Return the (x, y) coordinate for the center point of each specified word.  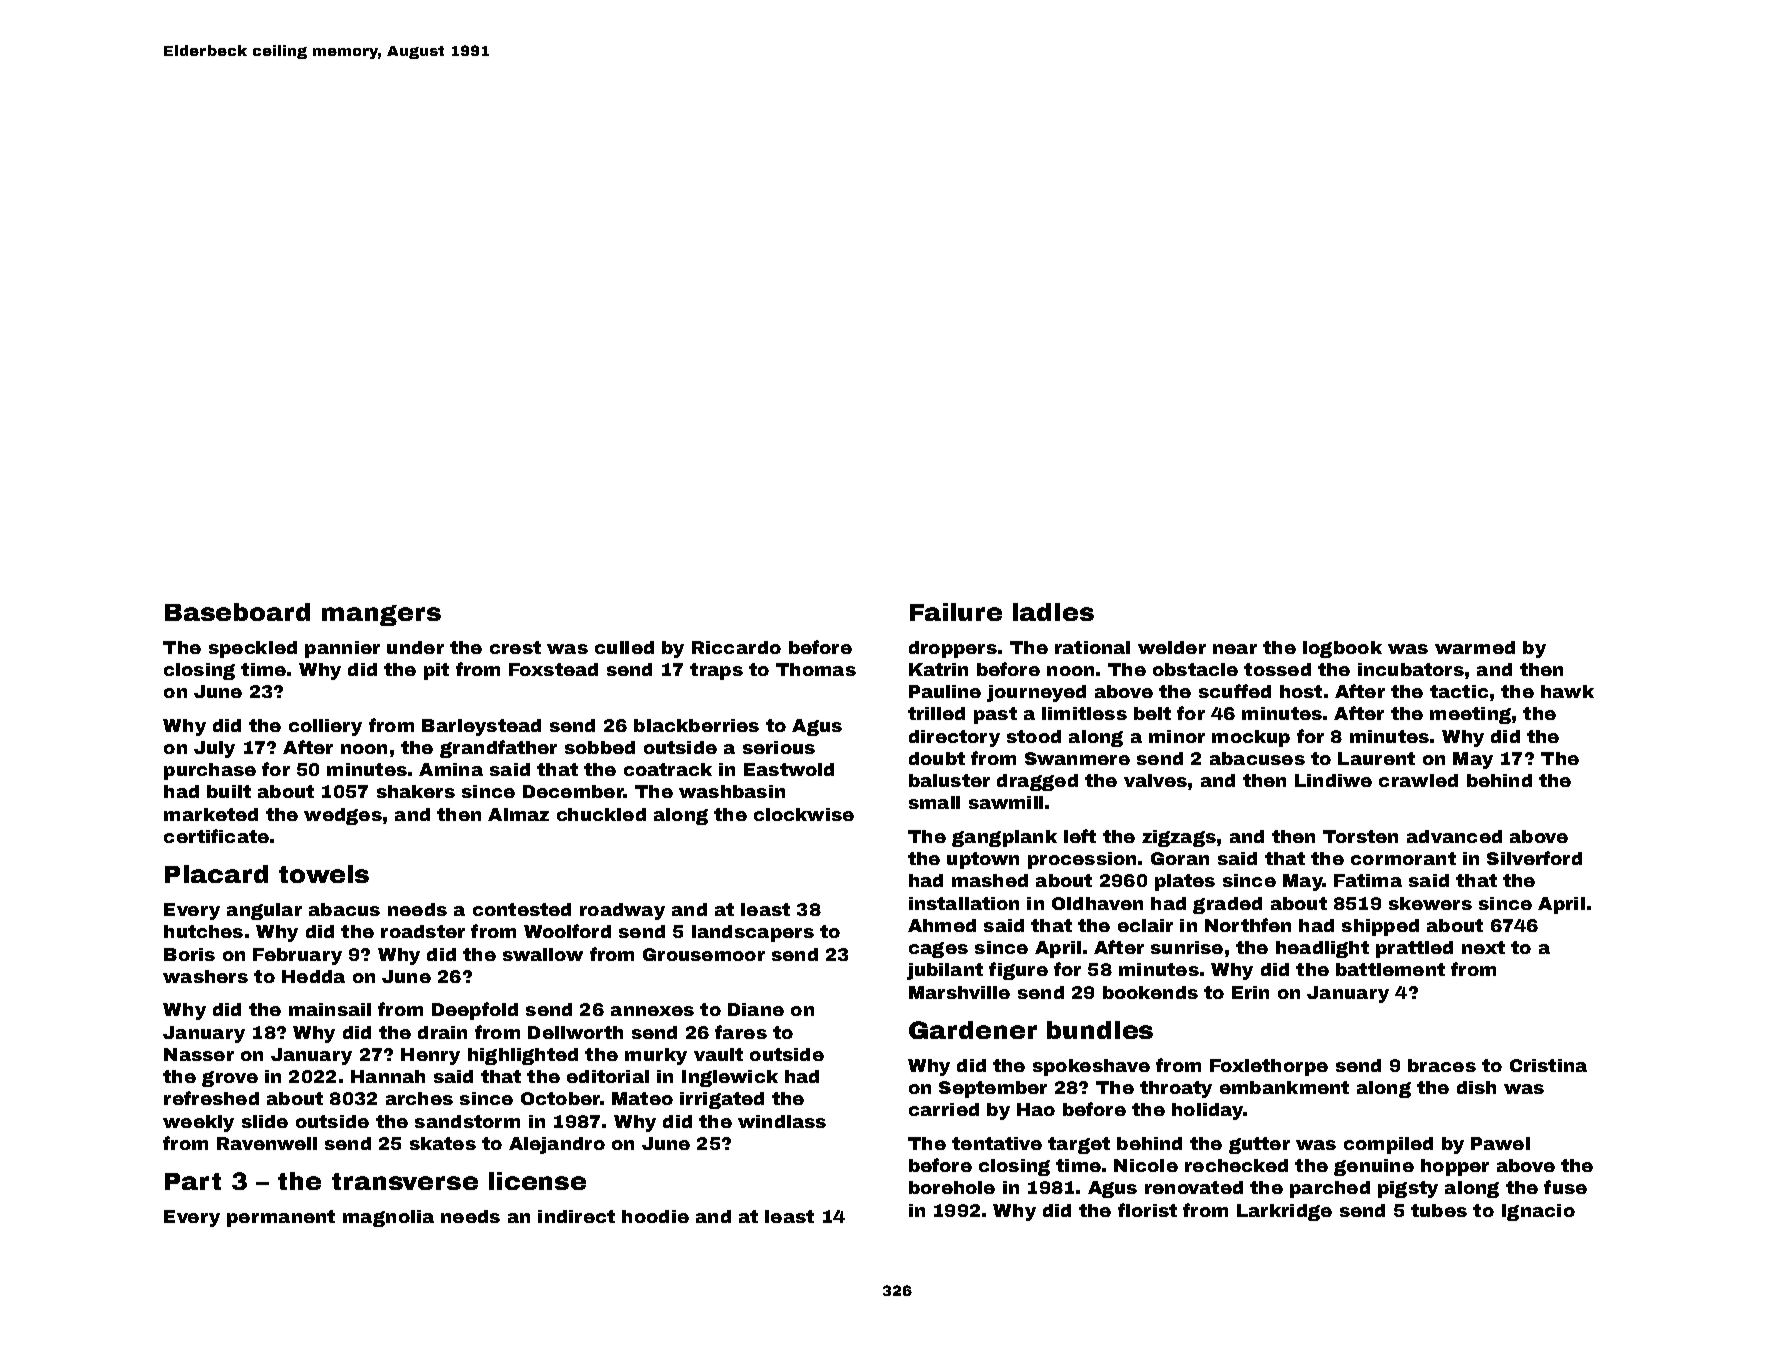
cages (938, 950)
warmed (1475, 647)
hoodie (655, 1216)
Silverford (1534, 858)
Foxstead (553, 669)
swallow (543, 954)
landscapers (753, 933)
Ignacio (1538, 1212)
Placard (216, 874)
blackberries (696, 725)
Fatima (1368, 880)
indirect (576, 1216)
